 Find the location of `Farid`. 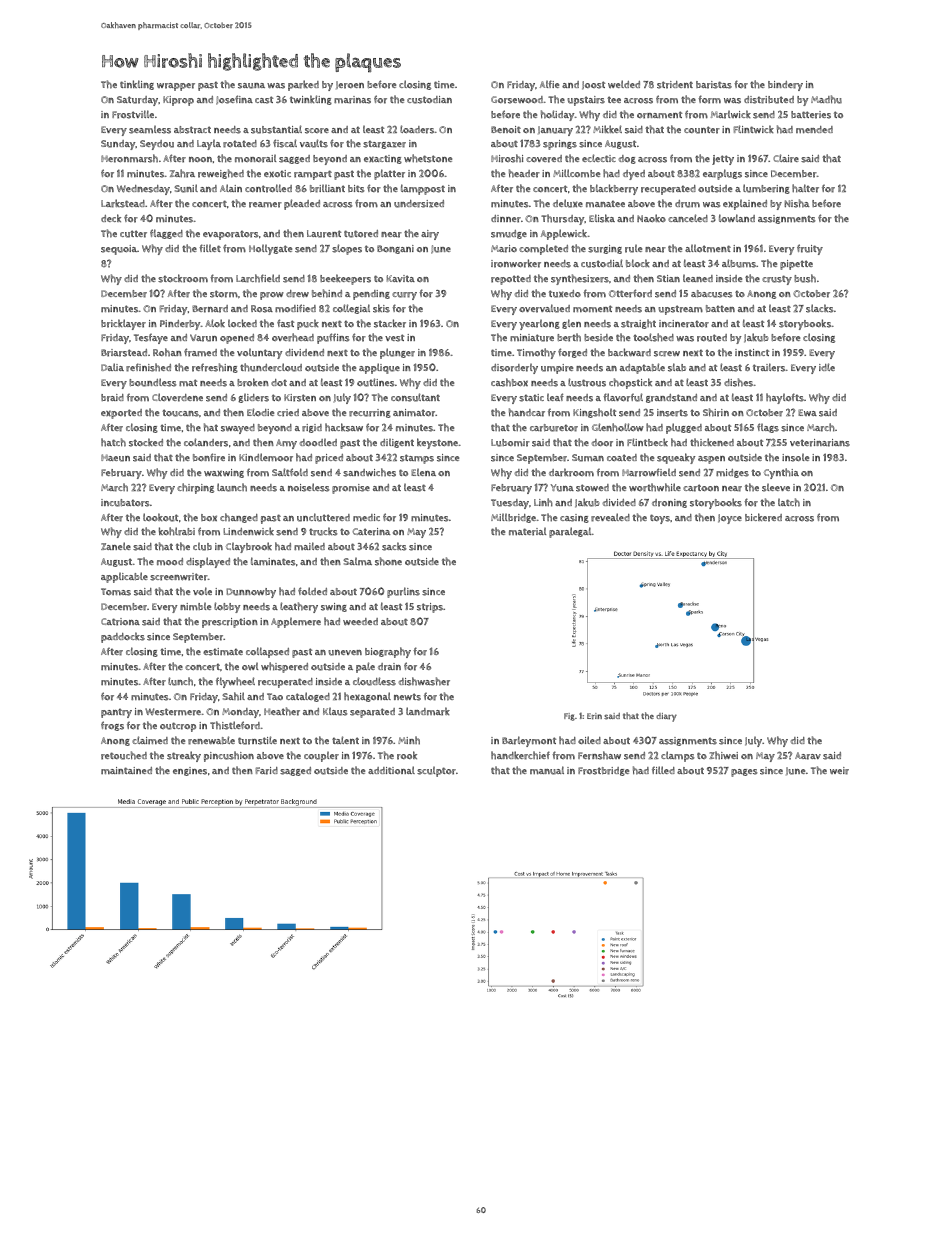

Farid is located at coordinates (266, 771).
